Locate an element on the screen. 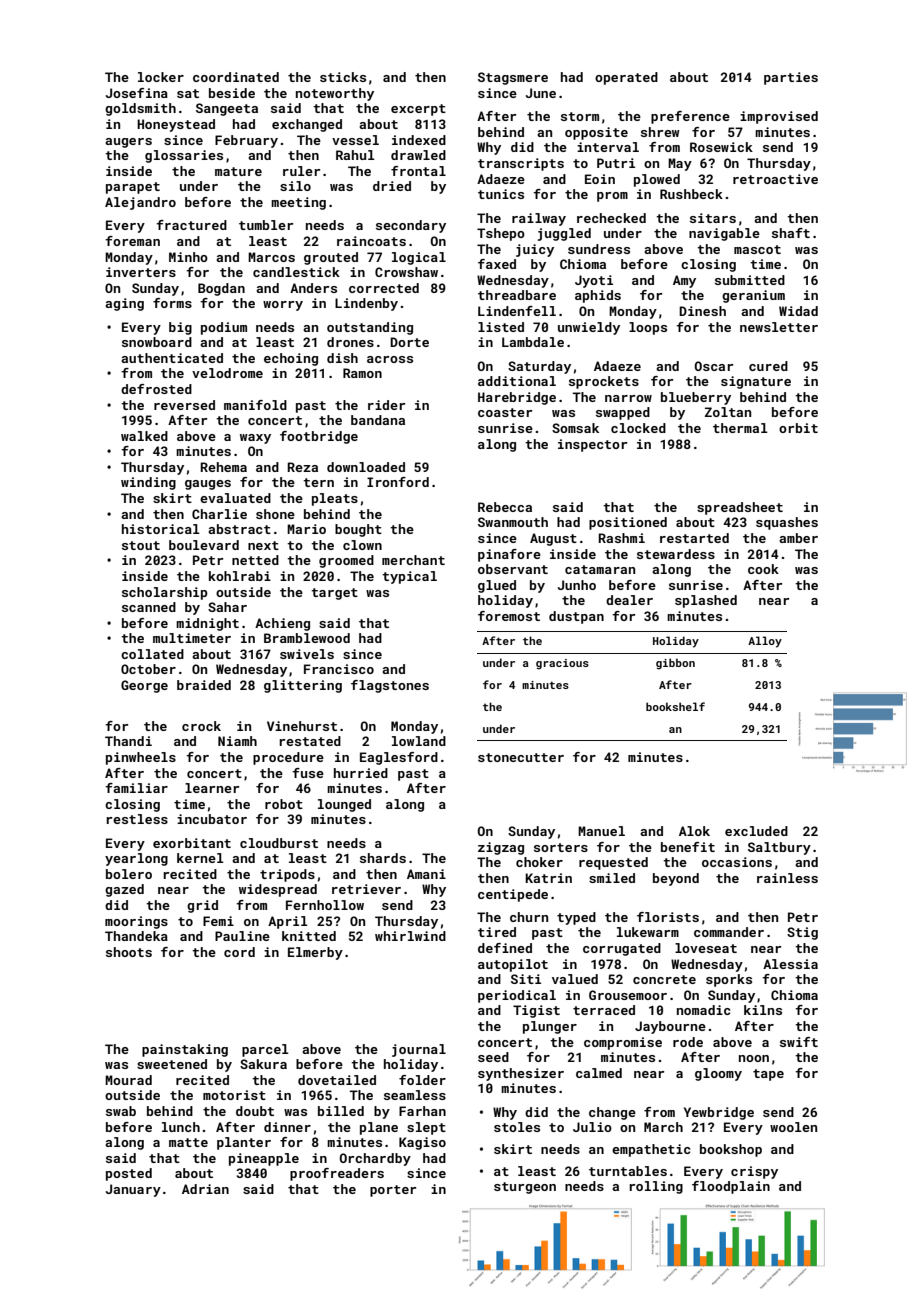  Eaglesford is located at coordinates (399, 758).
